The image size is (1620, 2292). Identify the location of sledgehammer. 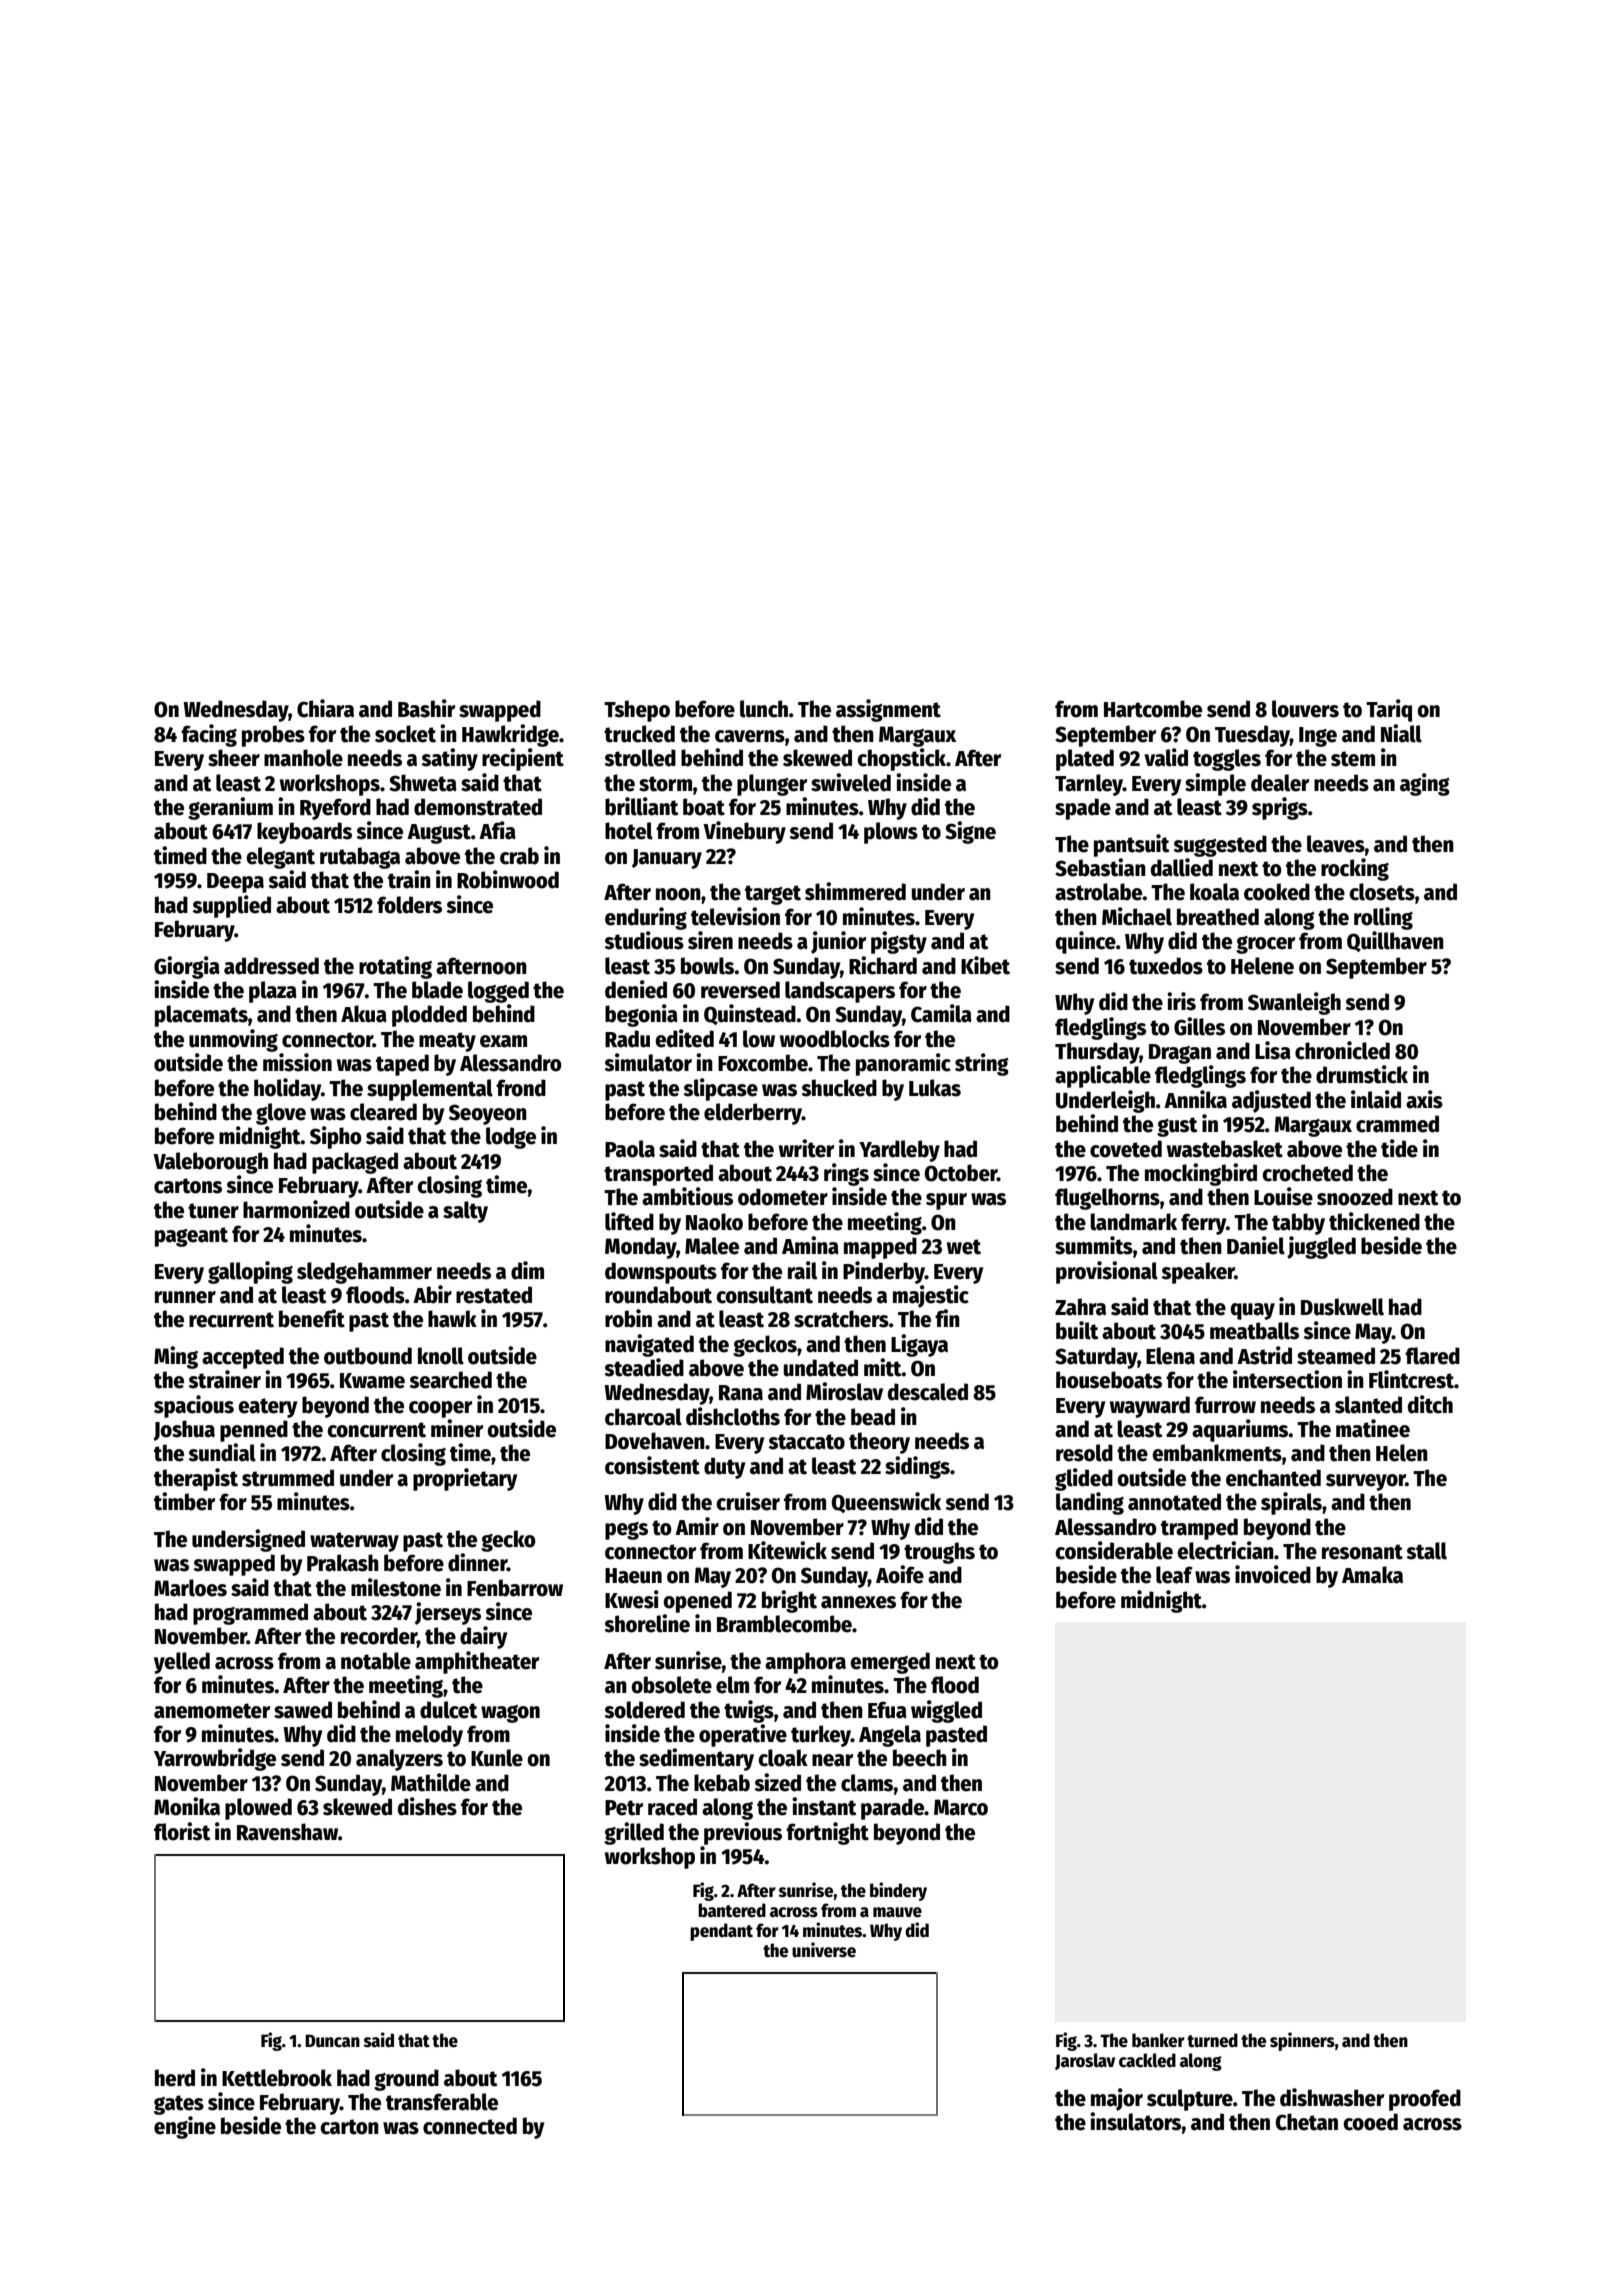
(364, 1273).
